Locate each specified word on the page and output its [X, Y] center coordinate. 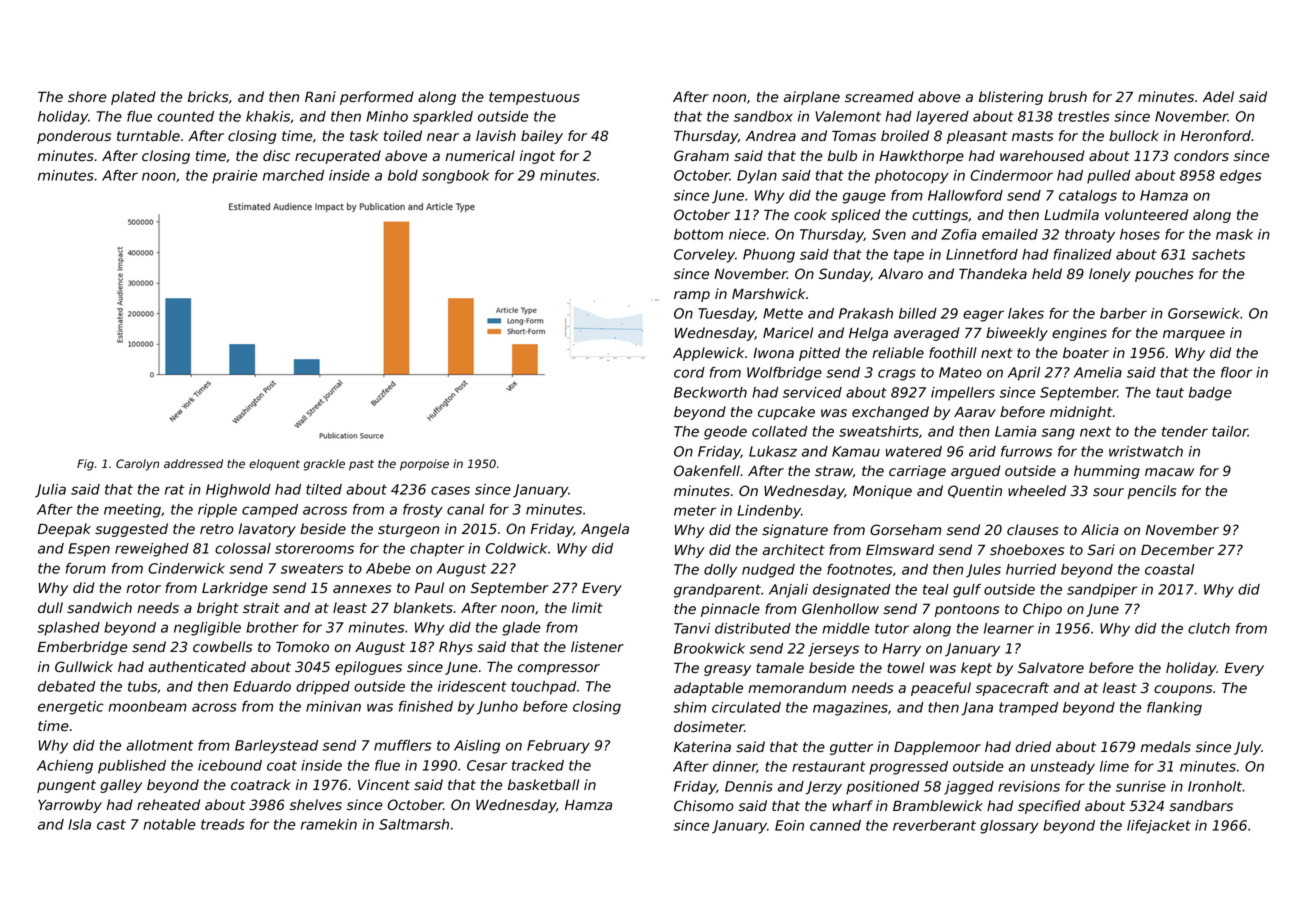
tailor [1230, 431]
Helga [868, 334]
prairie [235, 177]
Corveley [704, 256]
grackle [324, 465]
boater [1086, 352]
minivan [333, 706]
